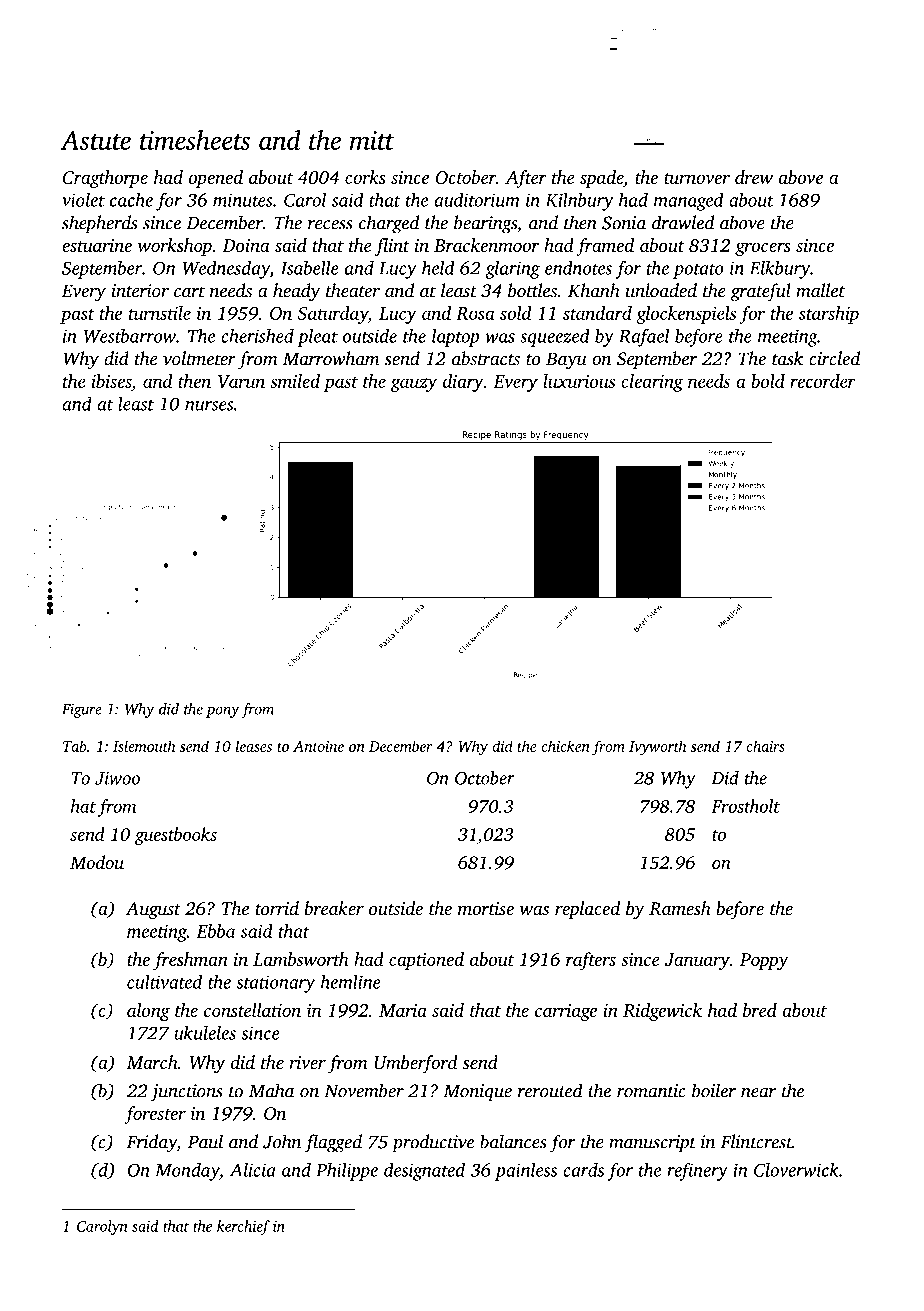  I want to click on spade, so click(601, 179).
